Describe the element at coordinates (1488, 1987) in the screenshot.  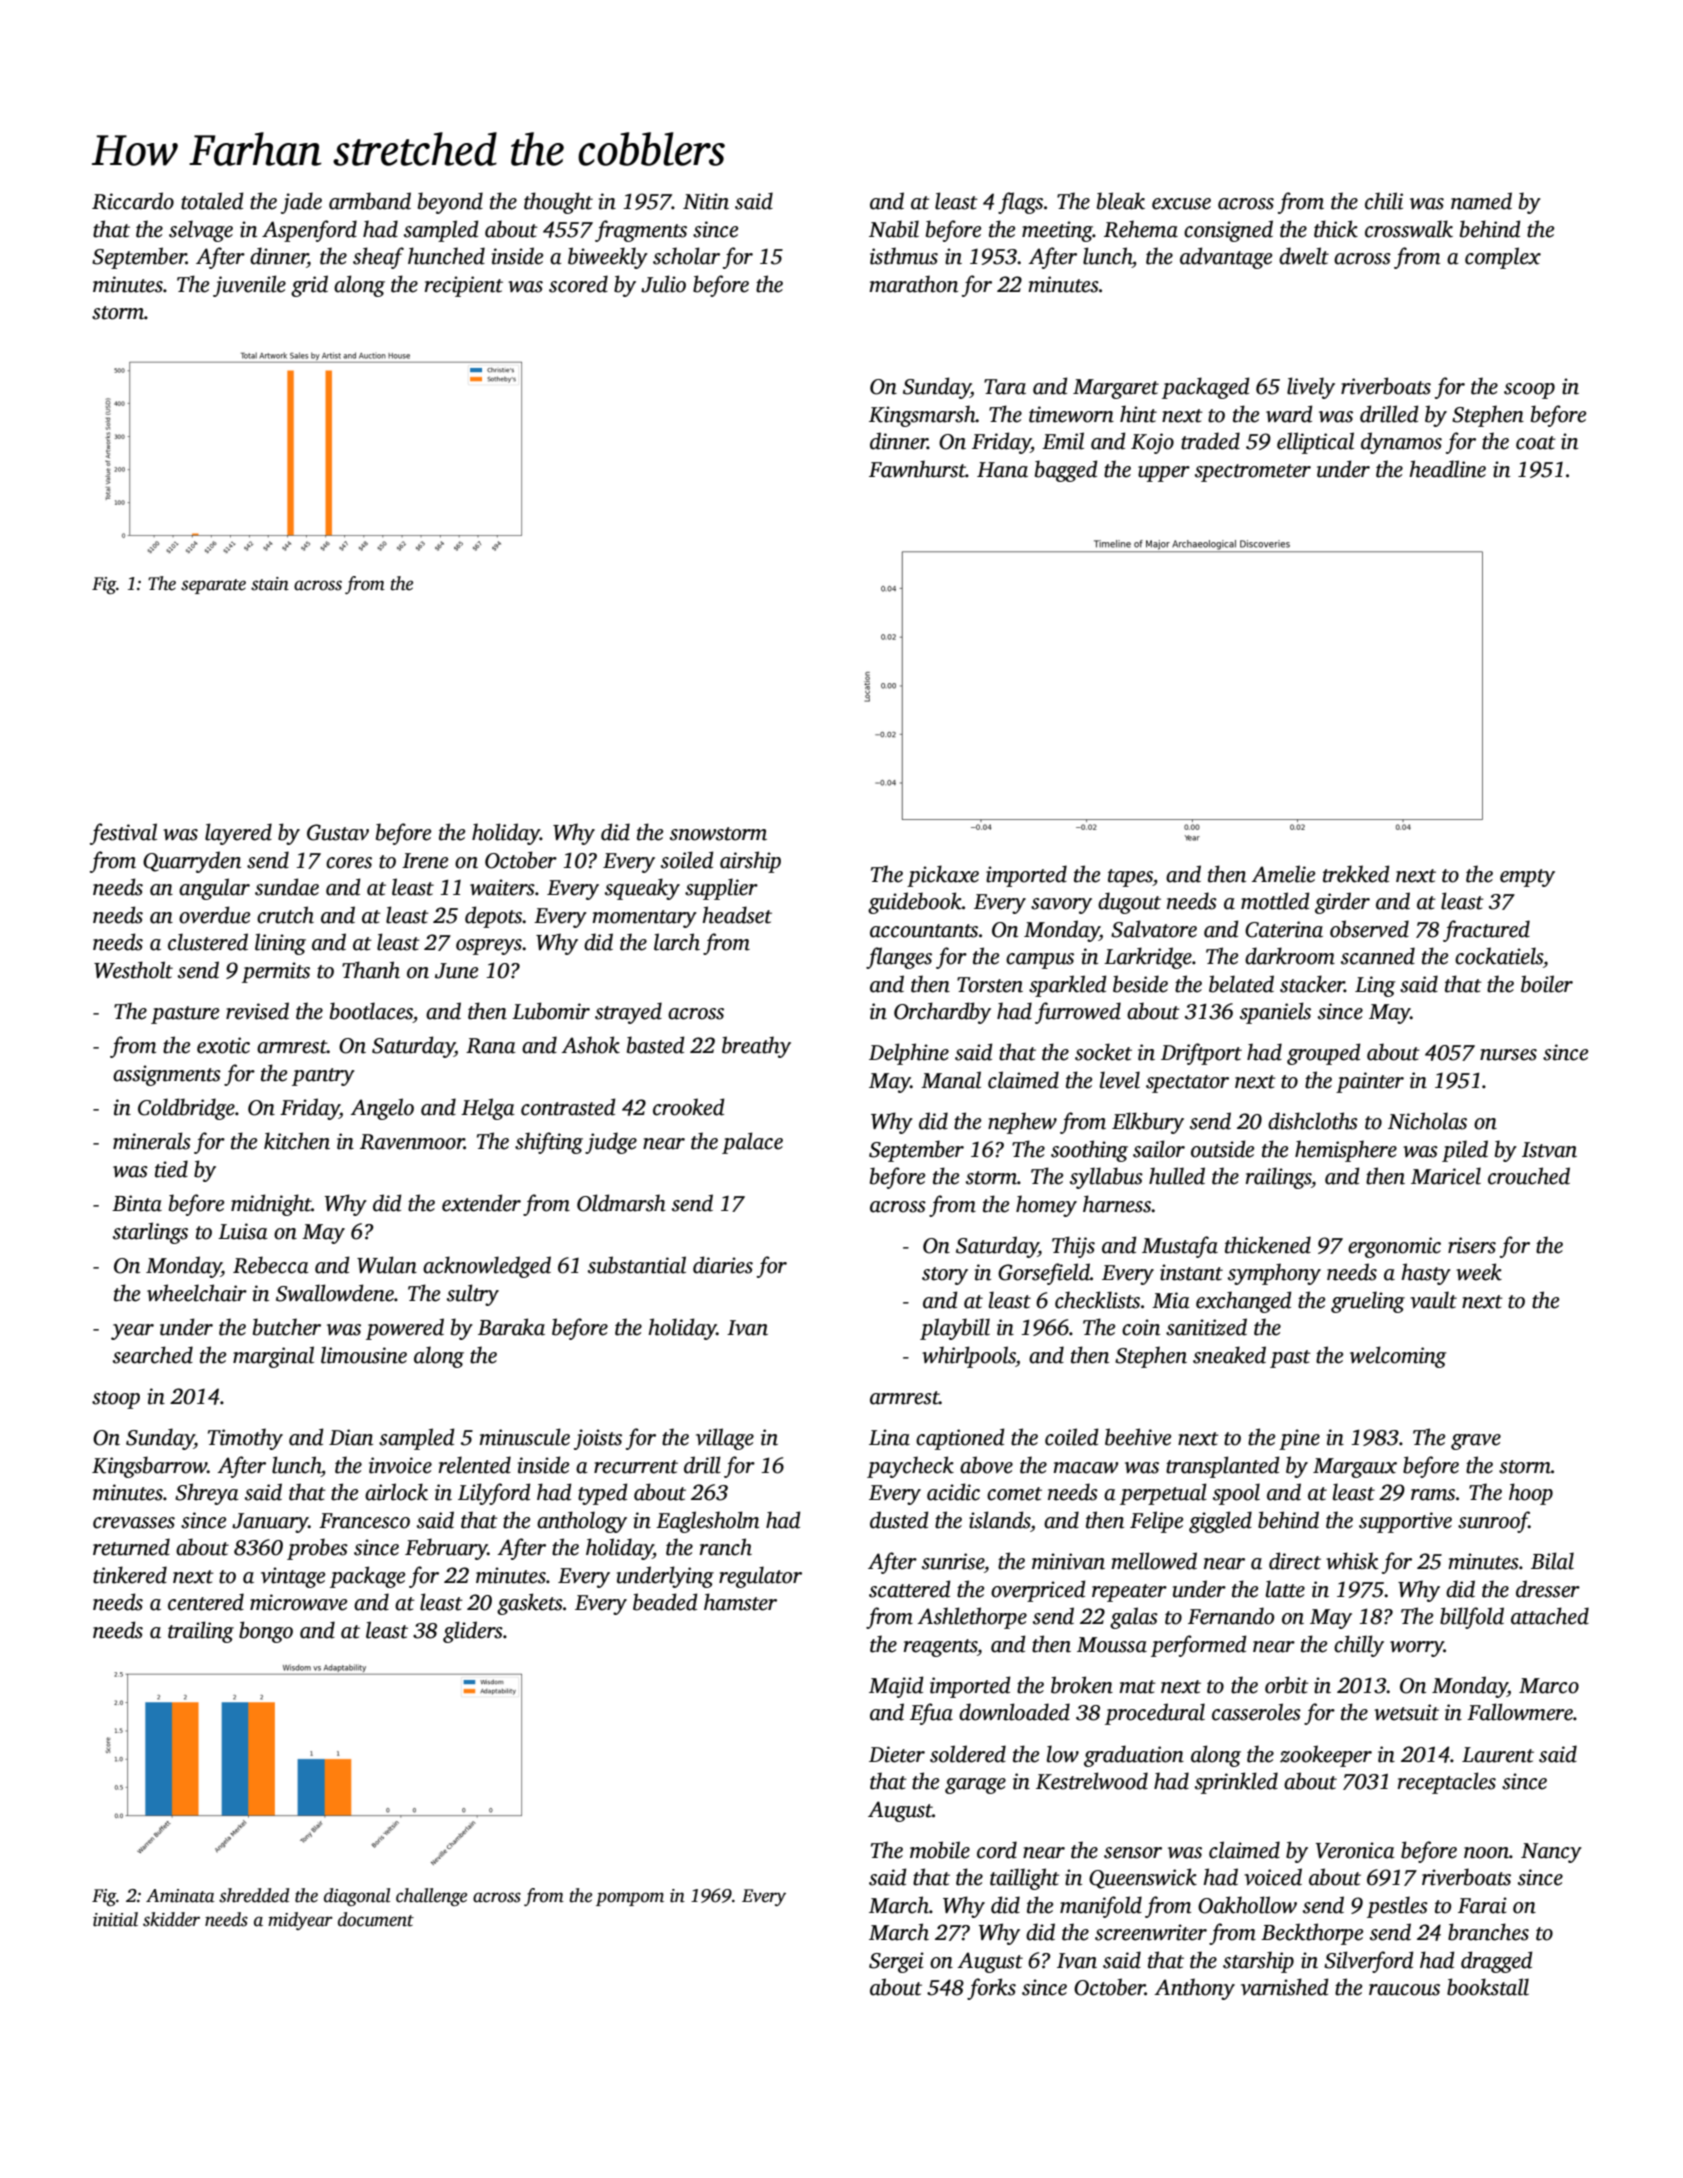
I see `bookstall` at that location.
